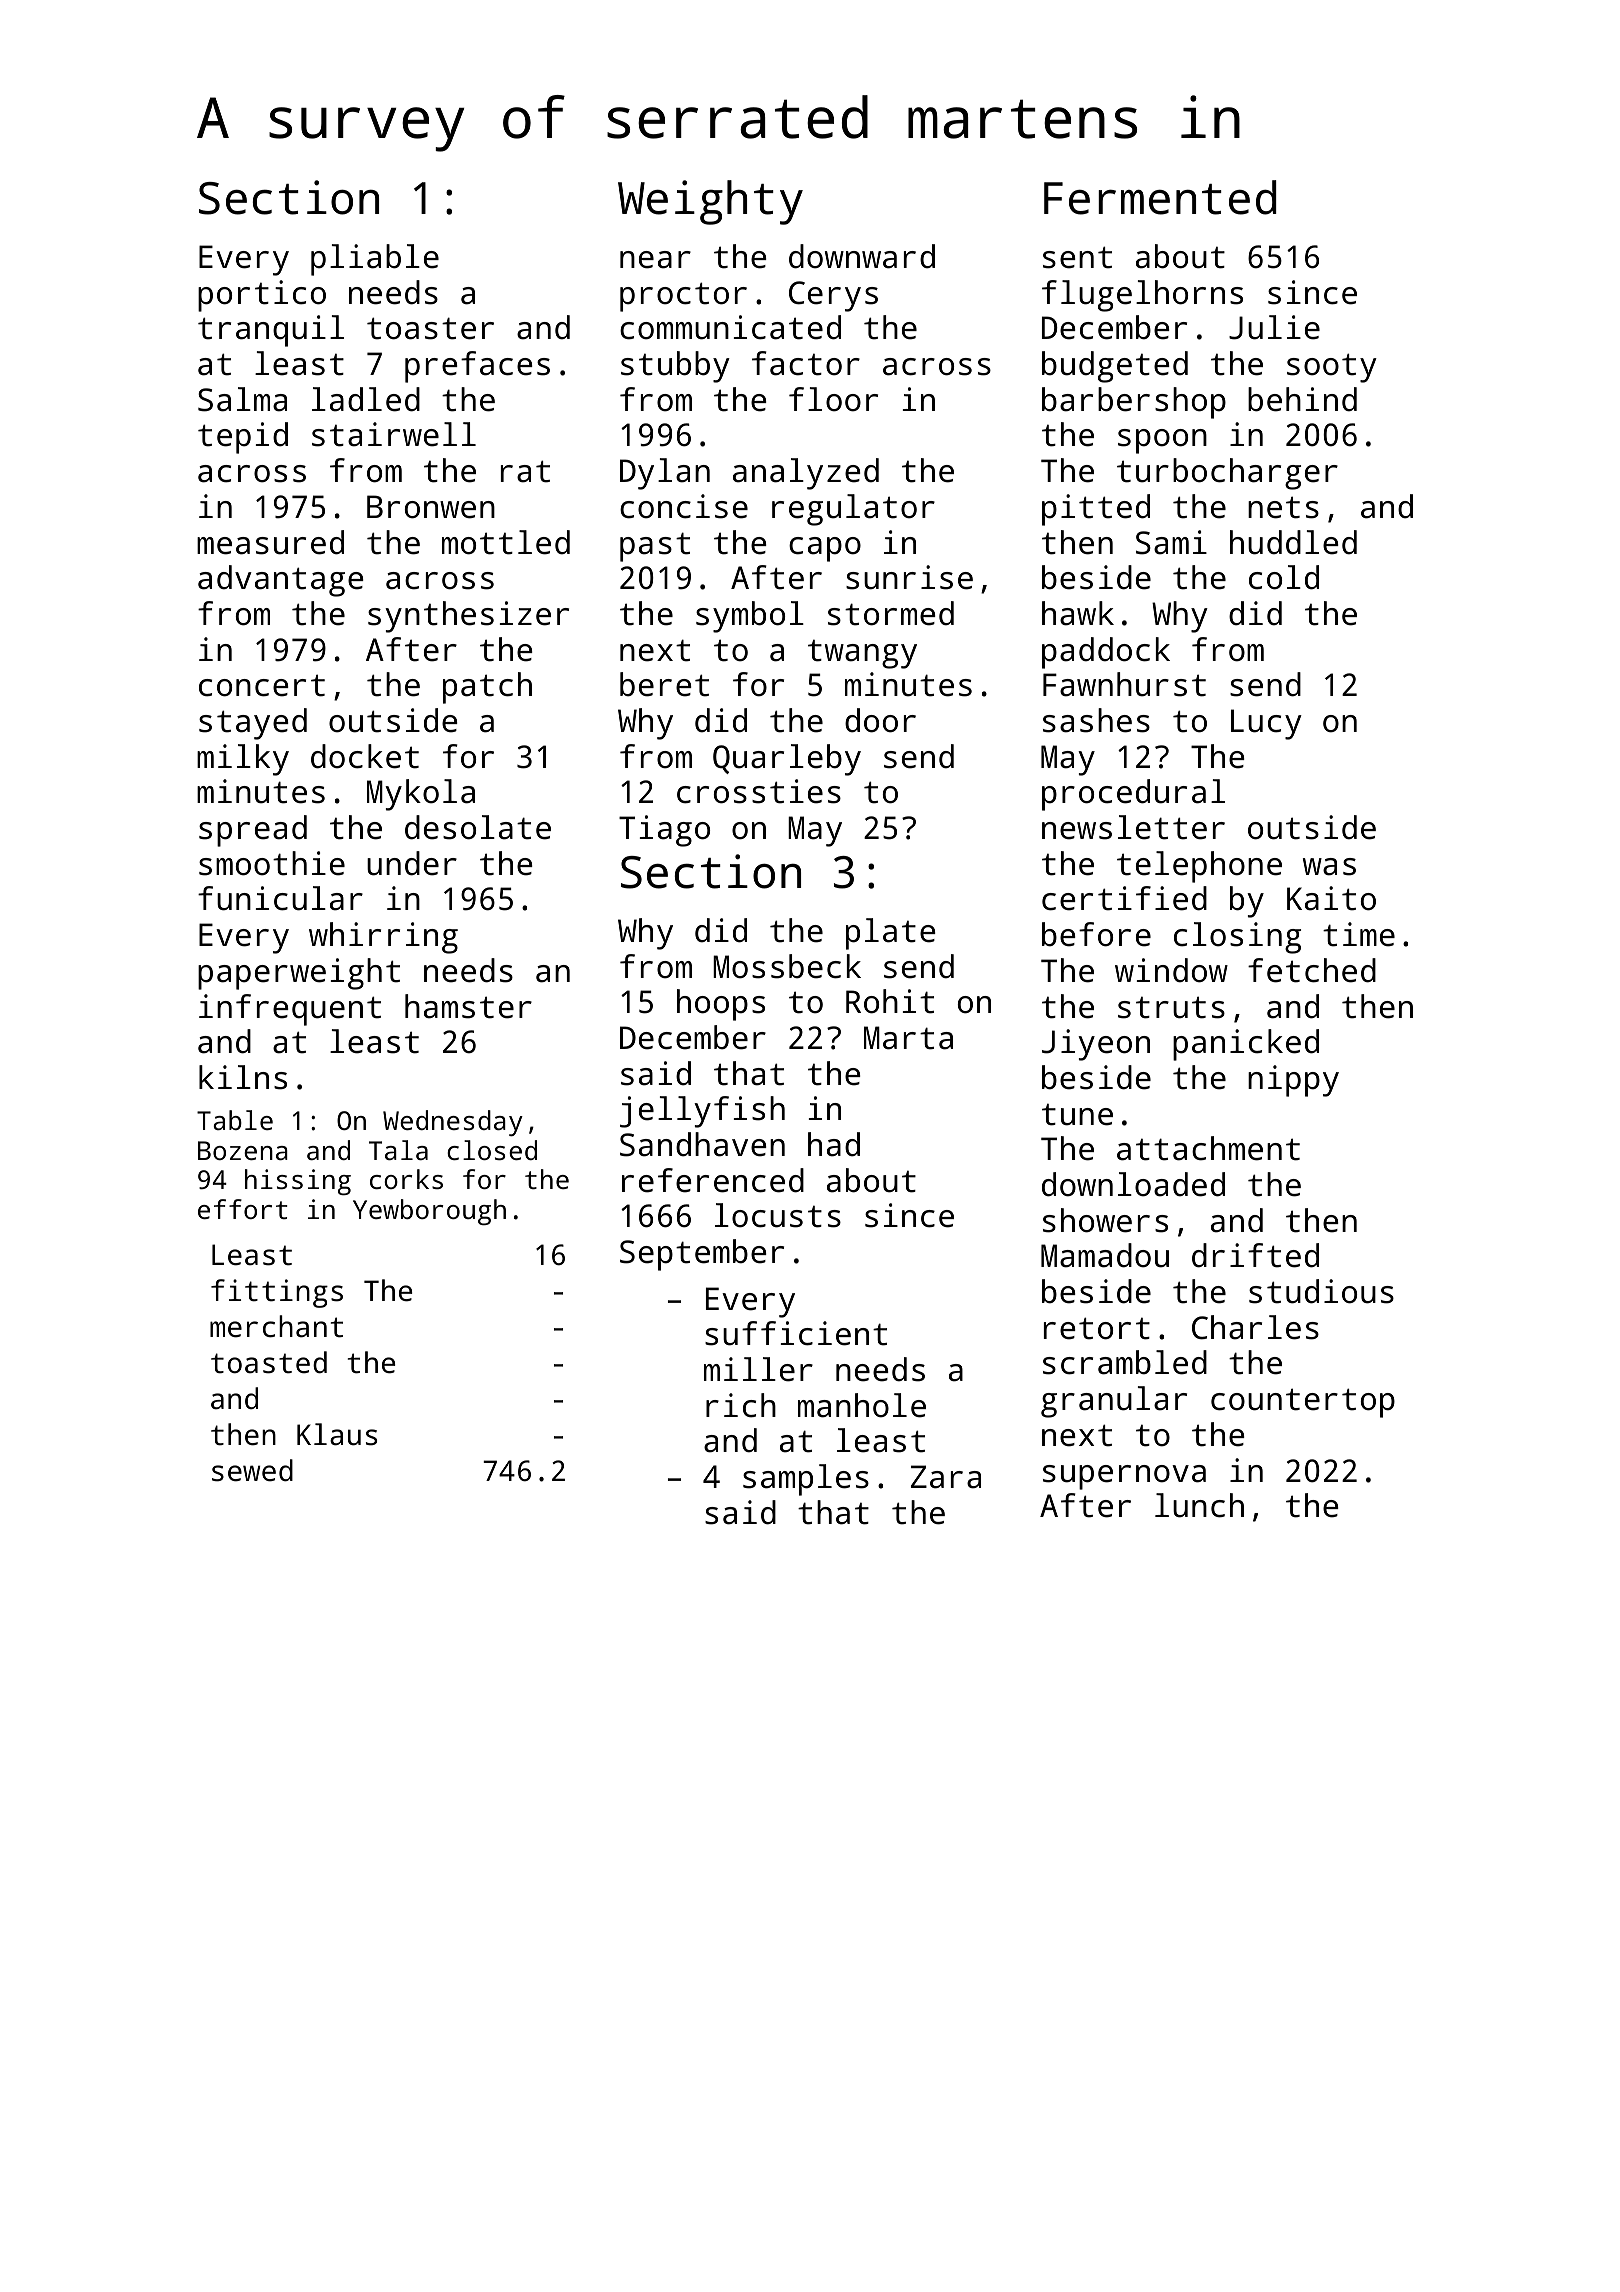 This screenshot has height=2292, width=1620. Describe the element at coordinates (1171, 970) in the screenshot. I see `window` at that location.
